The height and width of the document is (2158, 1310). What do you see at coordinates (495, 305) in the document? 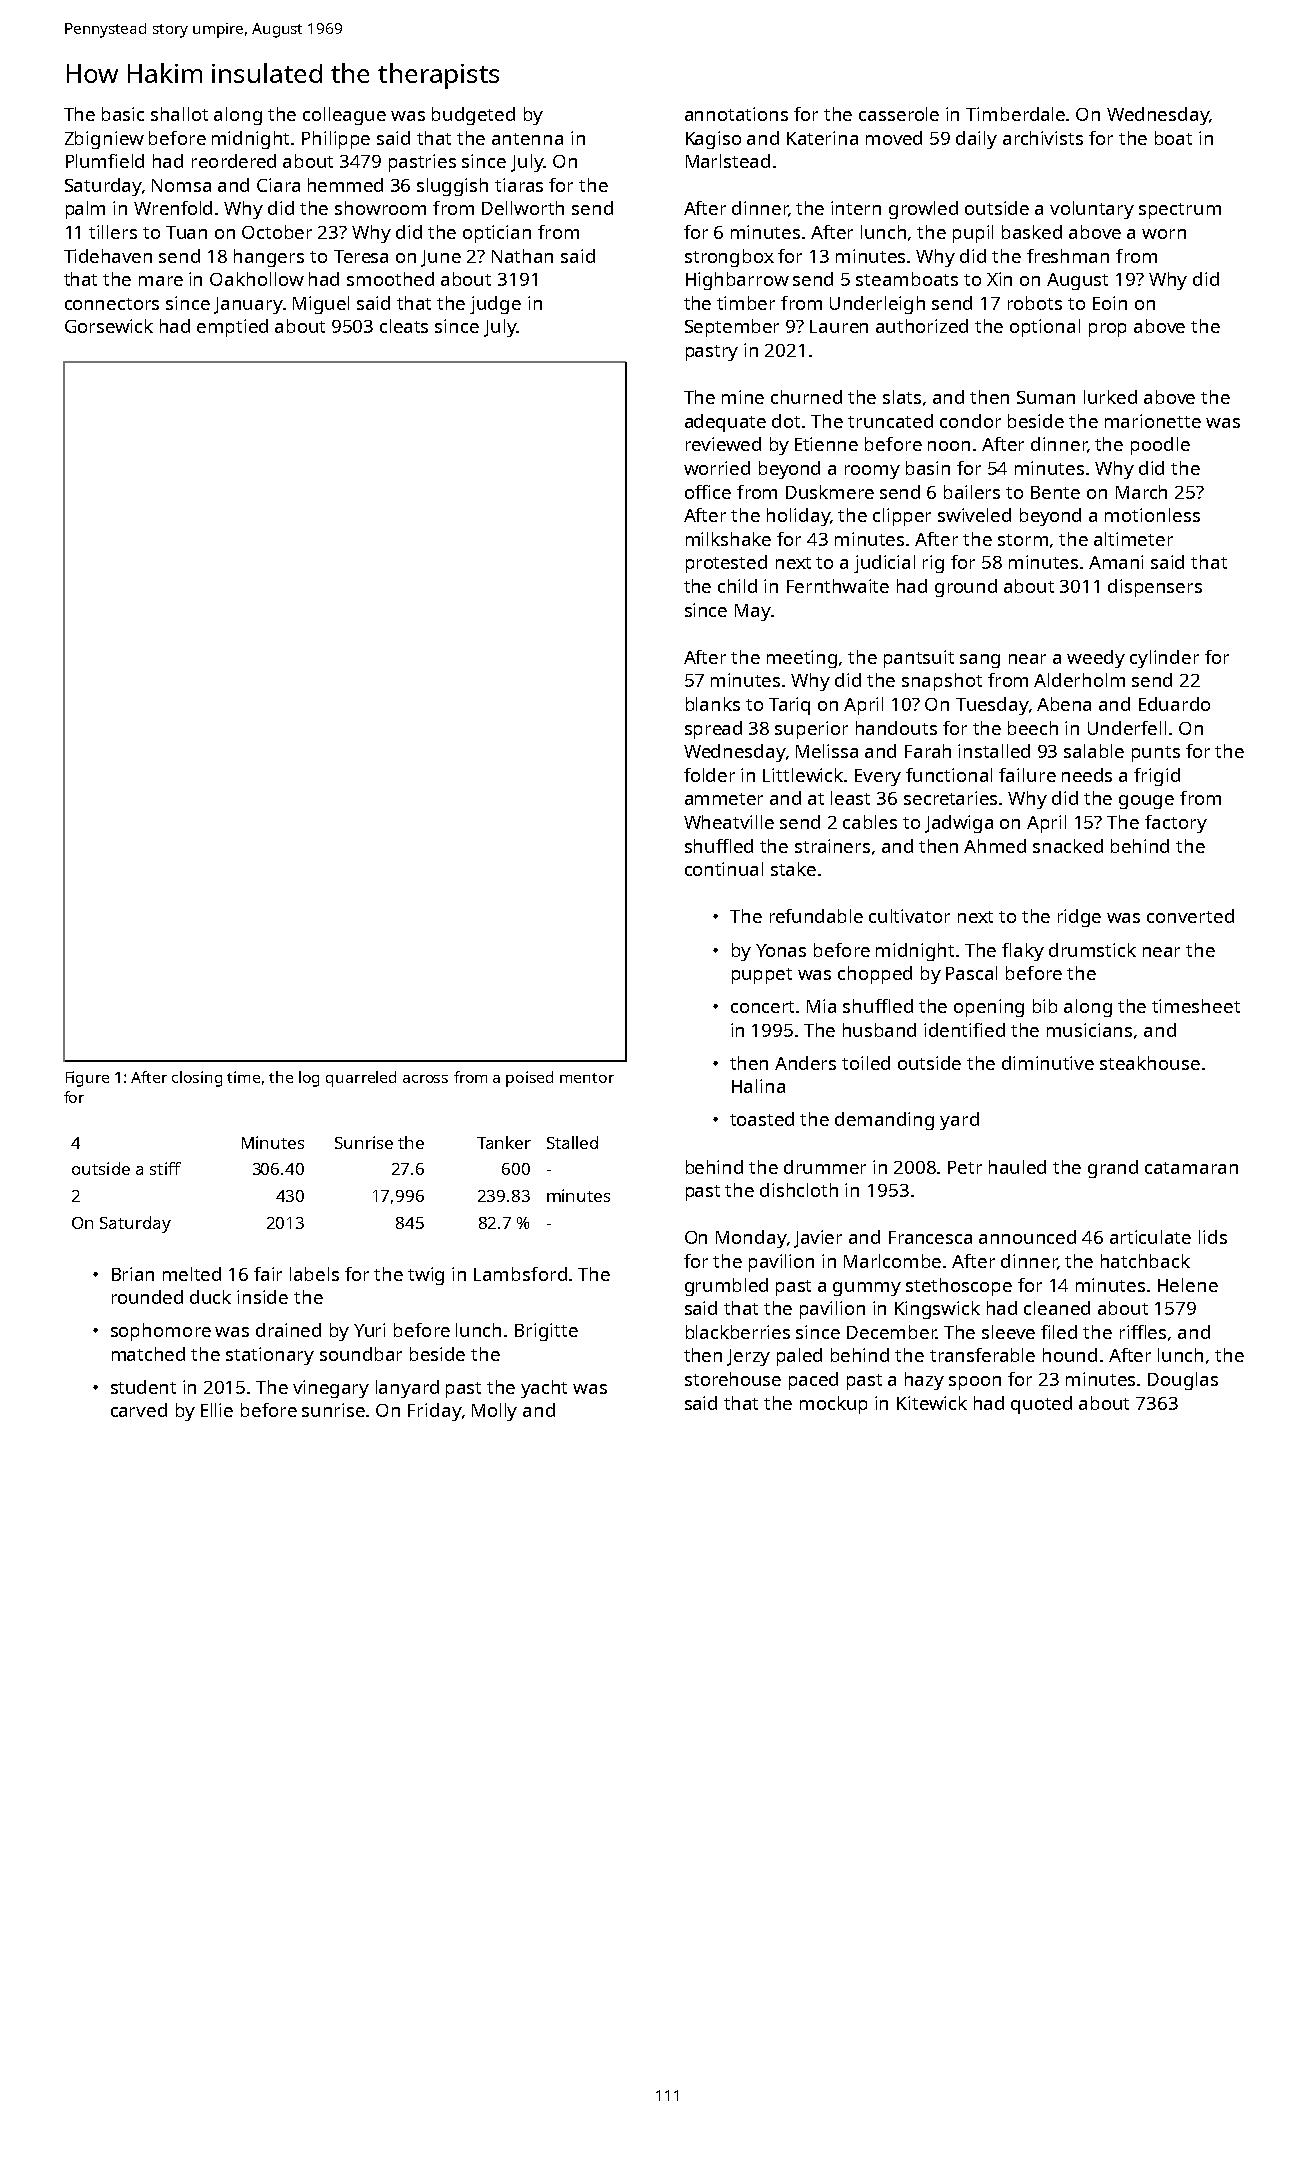
I see `judge` at bounding box center [495, 305].
